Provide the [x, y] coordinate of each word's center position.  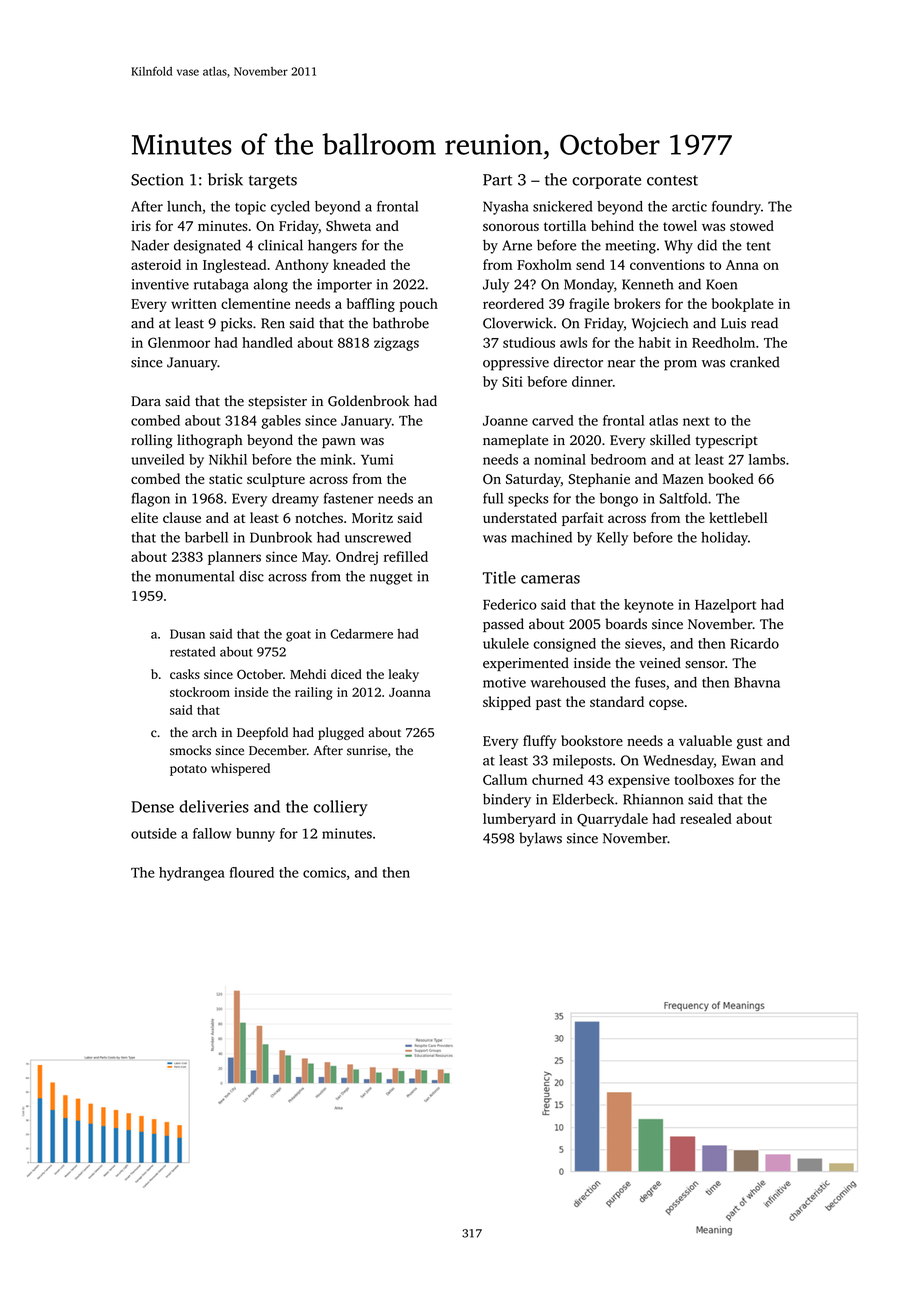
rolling [152, 441]
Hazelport [725, 606]
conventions [667, 264]
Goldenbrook [368, 401]
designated [207, 246]
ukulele [506, 643]
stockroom [200, 692]
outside [153, 833]
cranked [754, 362]
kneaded [359, 264]
